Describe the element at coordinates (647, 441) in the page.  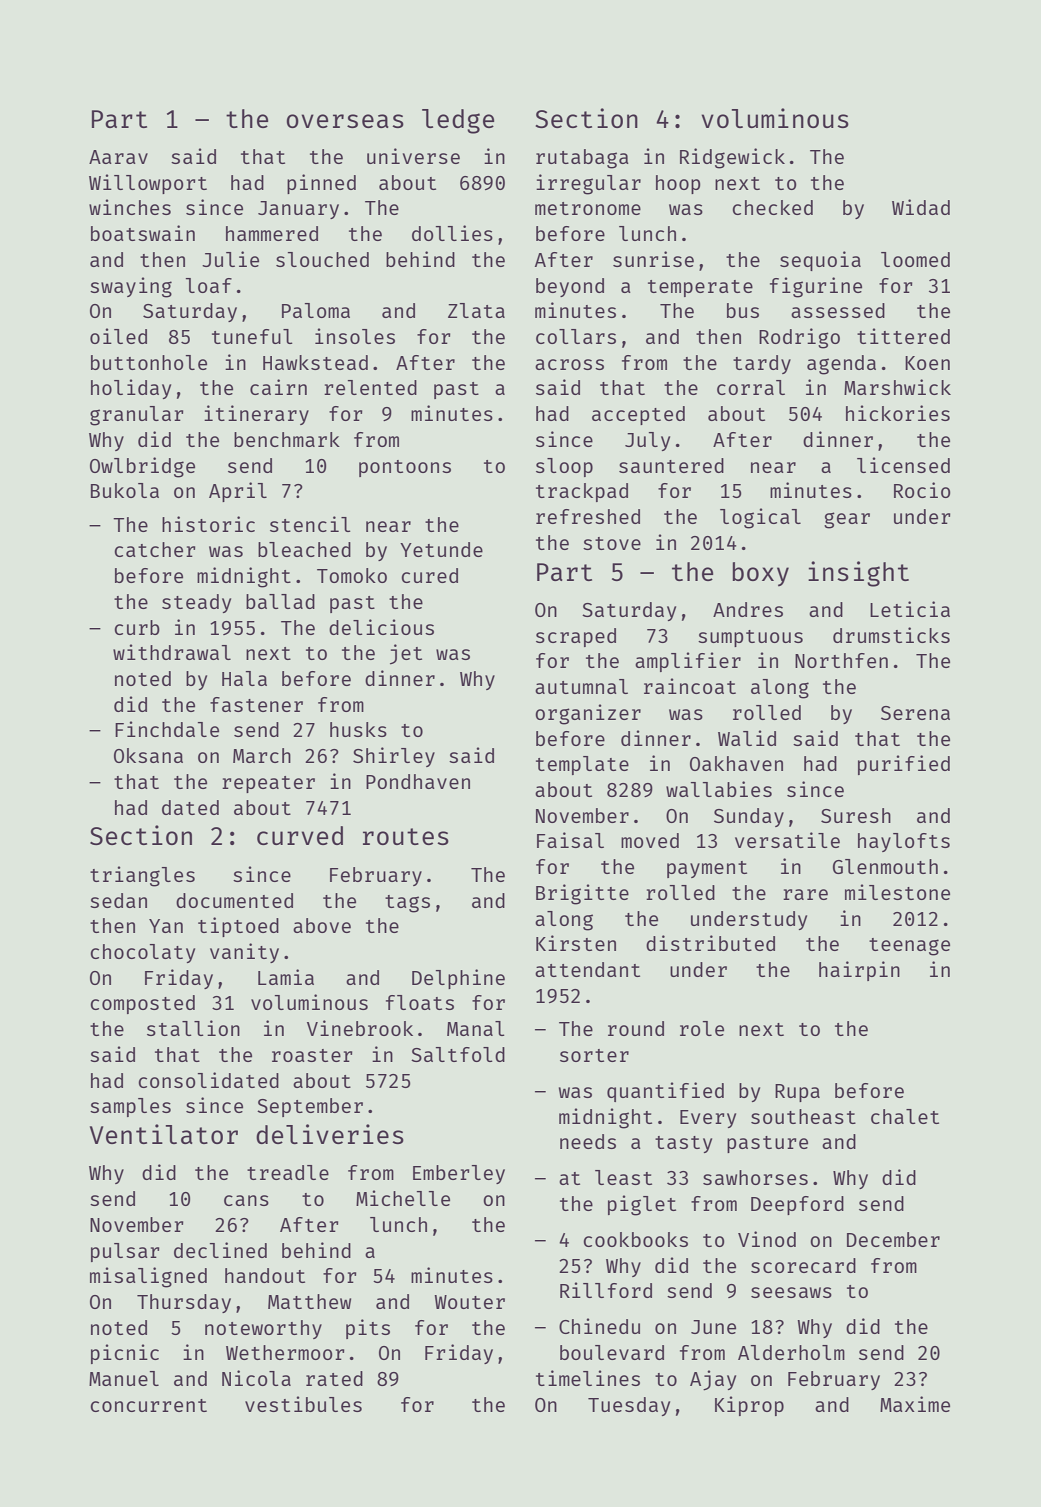
I see `July` at that location.
